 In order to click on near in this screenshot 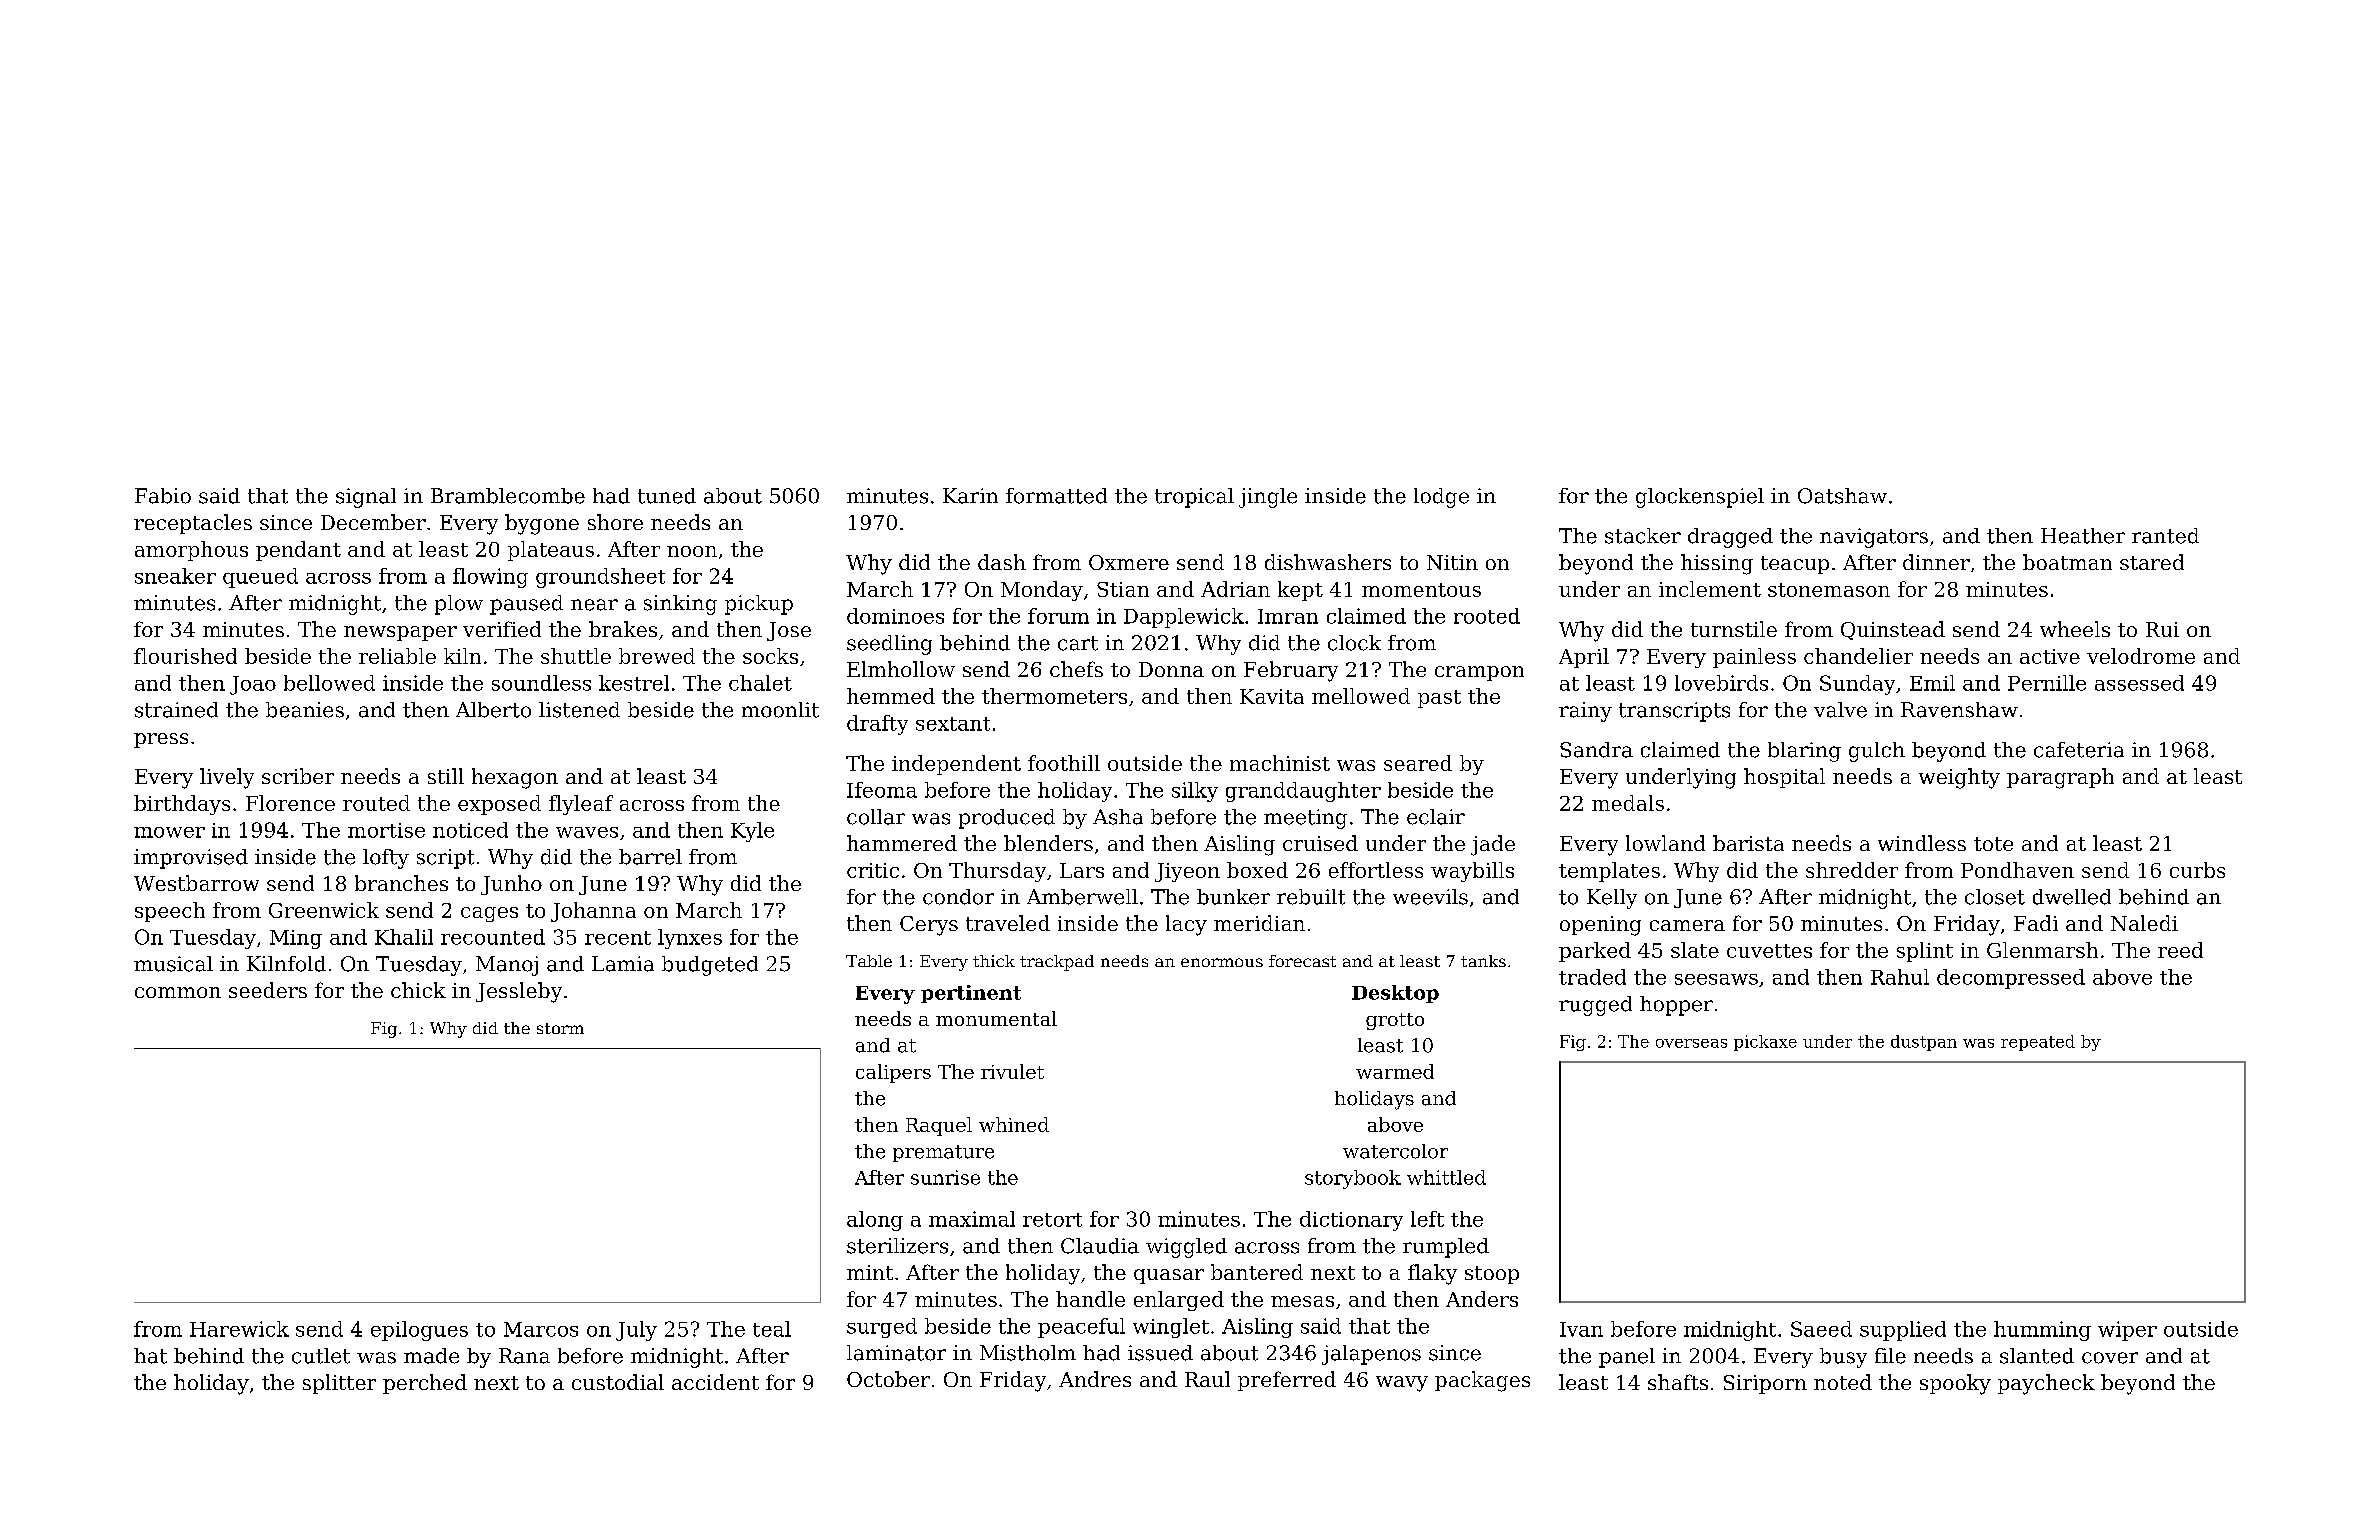, I will do `click(594, 605)`.
